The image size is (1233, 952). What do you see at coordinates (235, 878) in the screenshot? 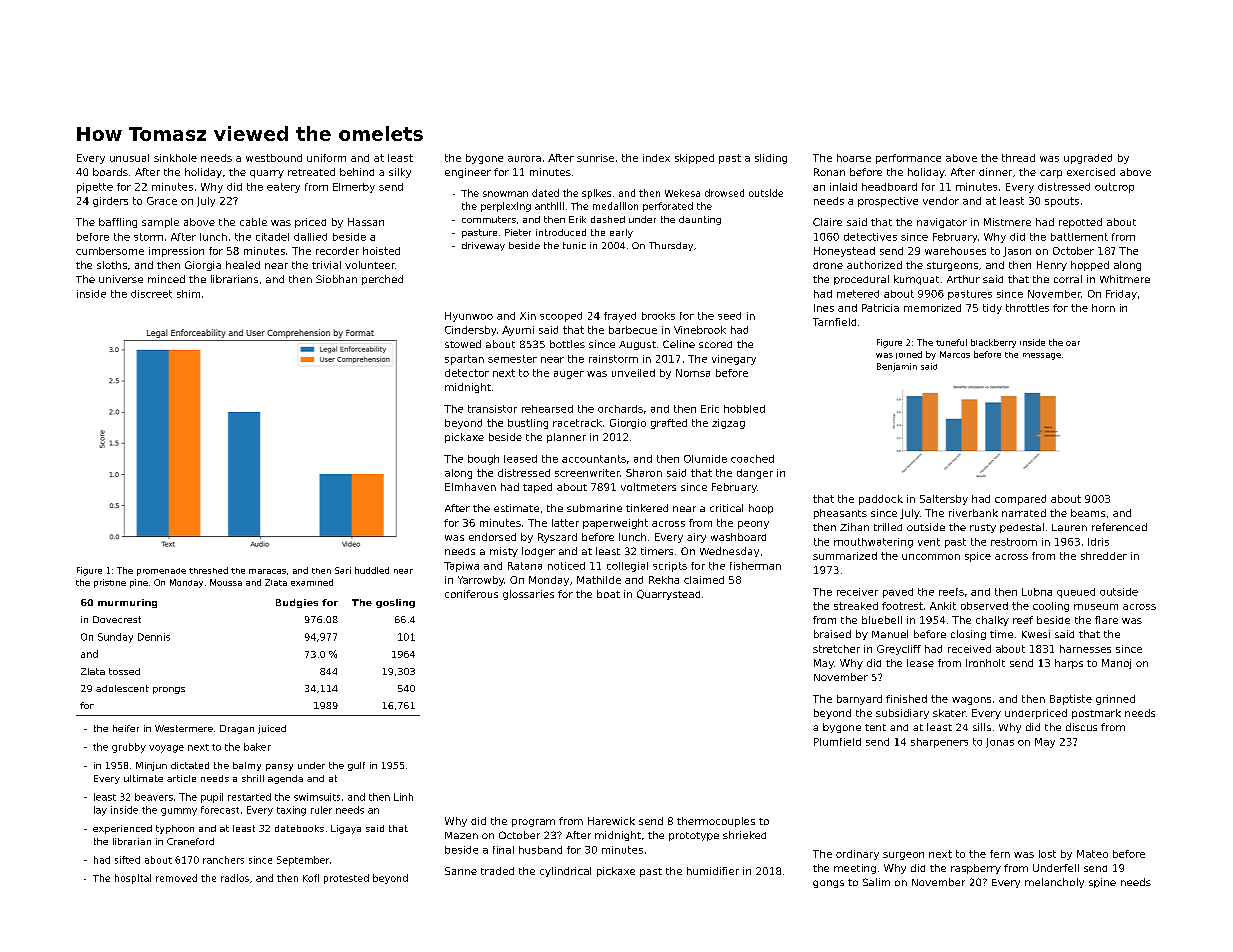
I see `radios` at bounding box center [235, 878].
